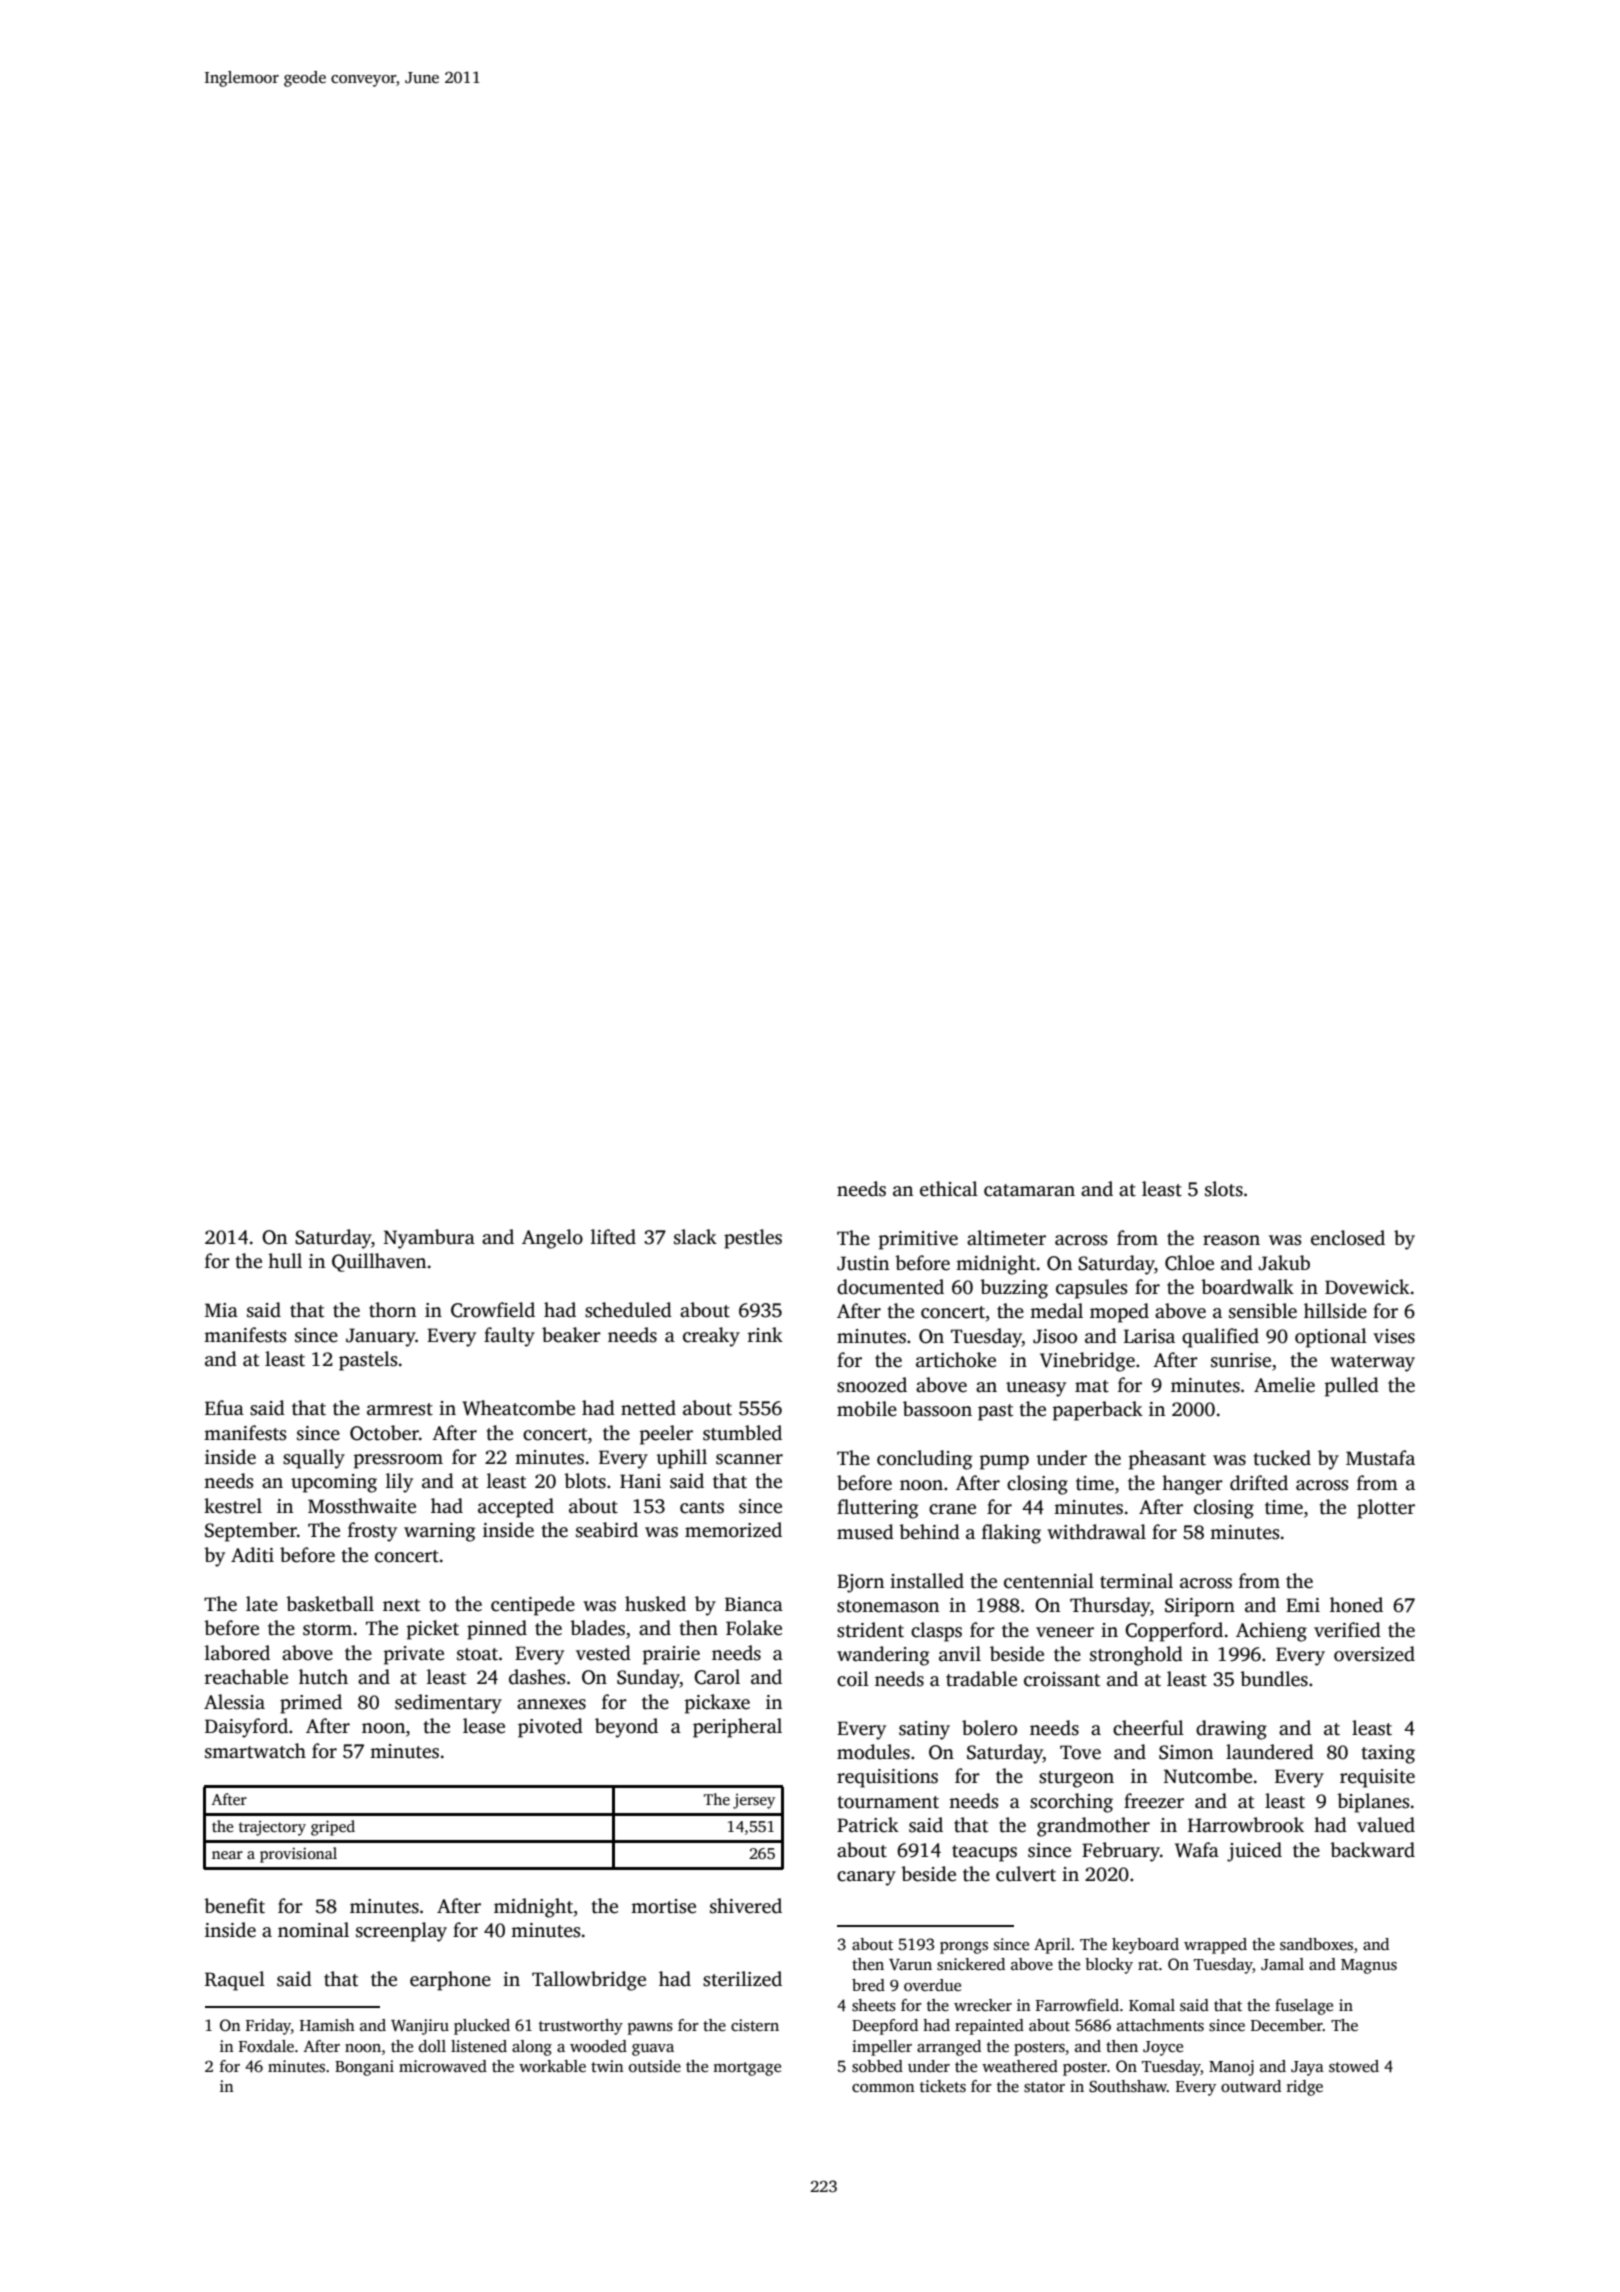 The height and width of the page is (2292, 1620). What do you see at coordinates (650, 2029) in the page?
I see `pawns` at bounding box center [650, 2029].
